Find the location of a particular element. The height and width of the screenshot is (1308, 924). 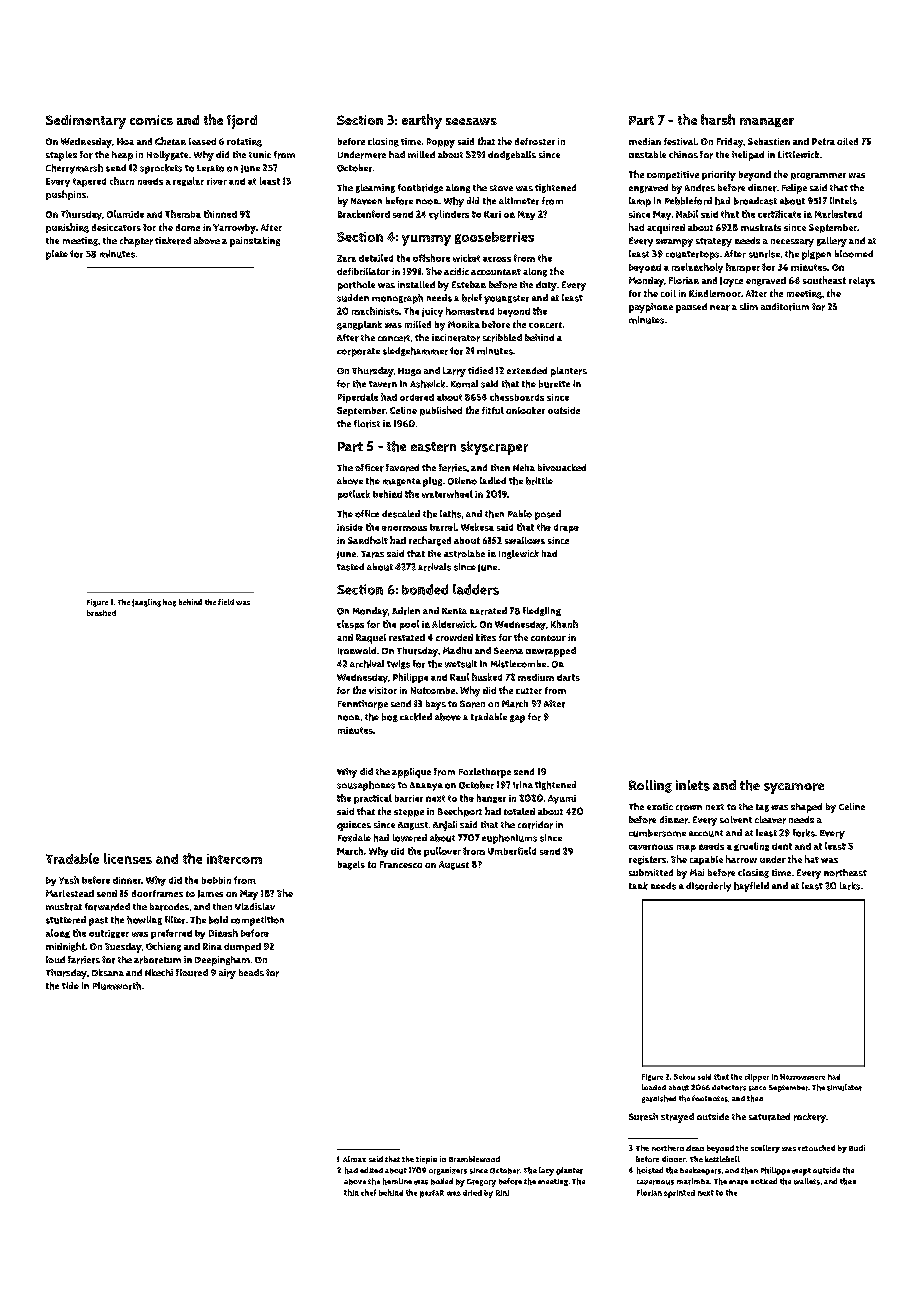

disorderly is located at coordinates (708, 887).
